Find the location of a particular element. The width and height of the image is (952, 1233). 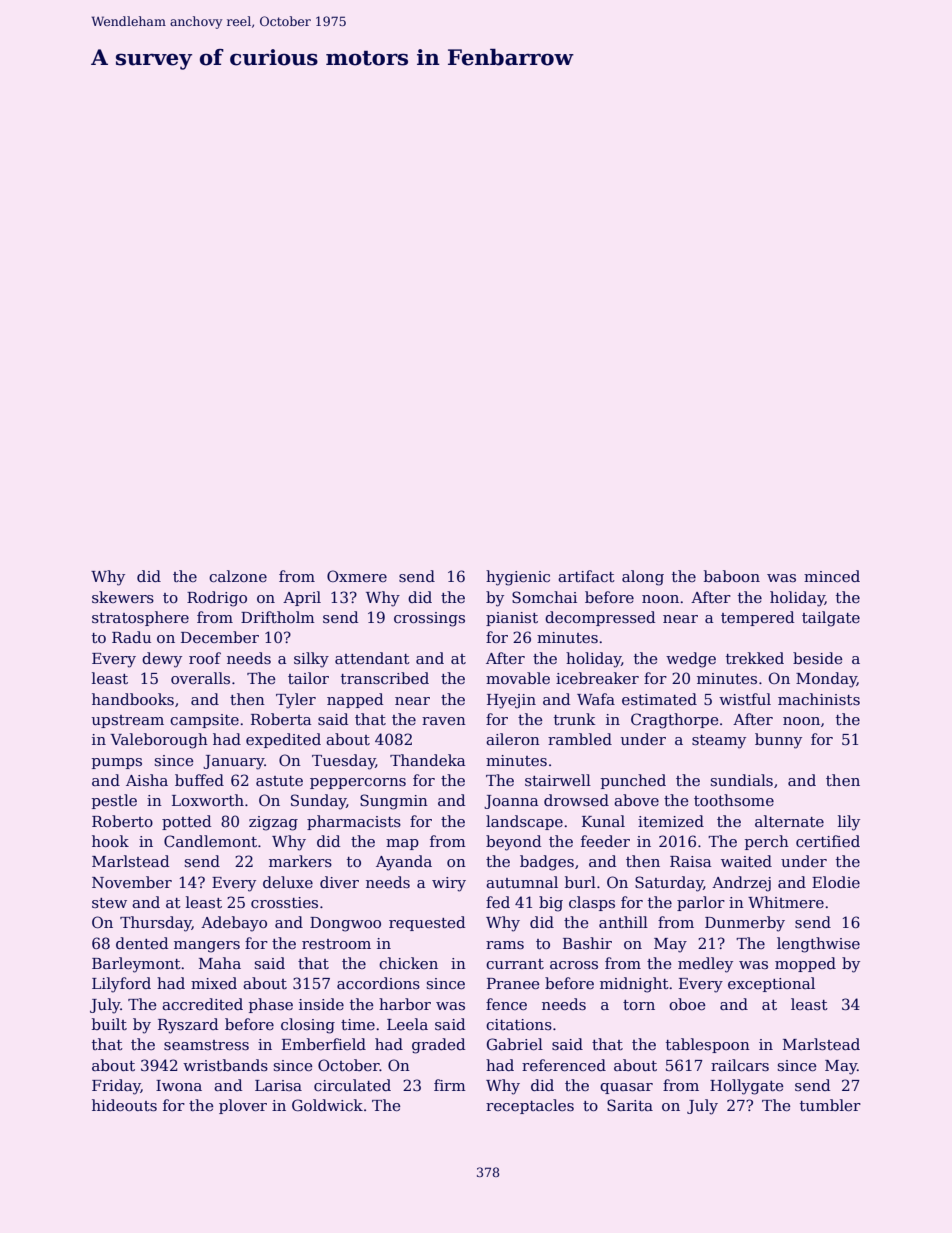

Friday is located at coordinates (116, 1087).
